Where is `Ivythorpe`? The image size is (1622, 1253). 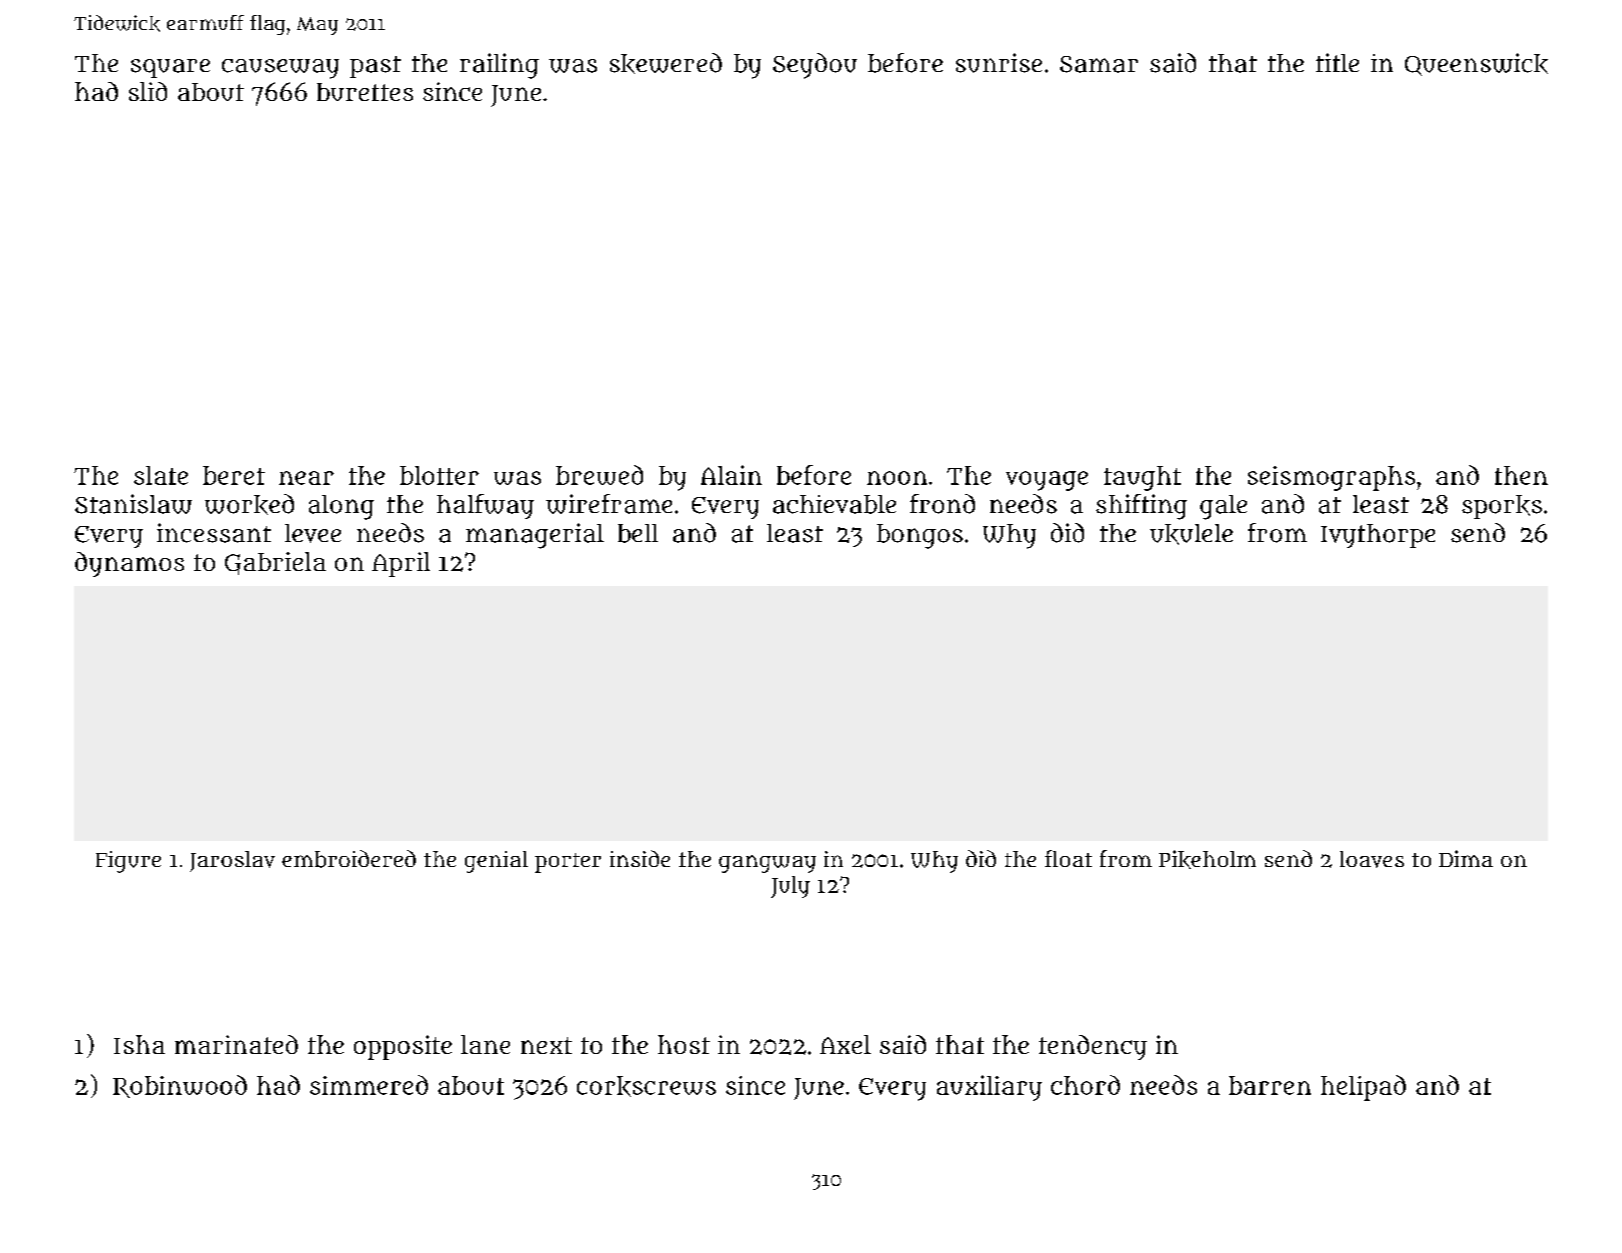 Ivythorpe is located at coordinates (1378, 536).
